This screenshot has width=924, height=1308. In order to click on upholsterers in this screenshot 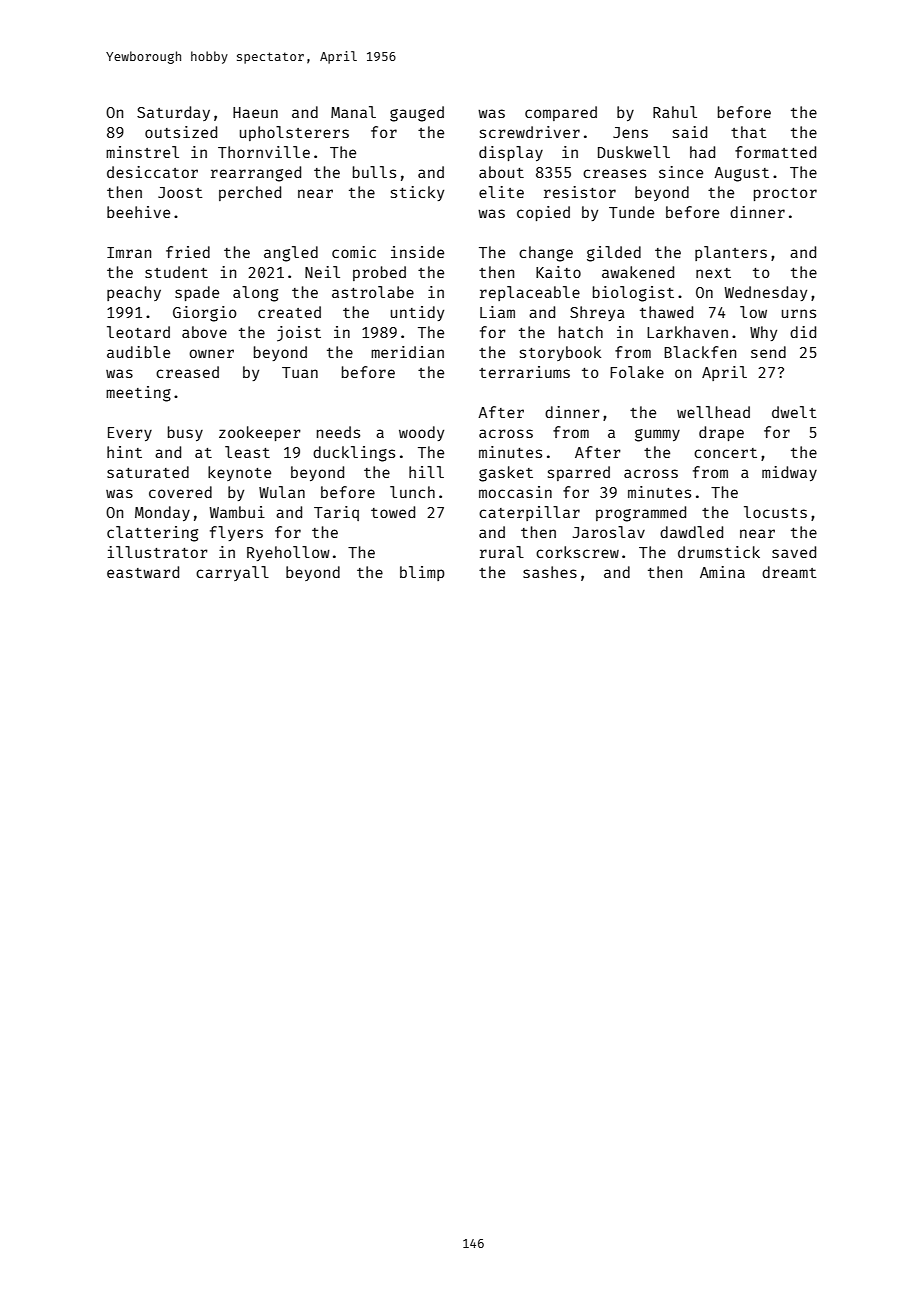, I will do `click(294, 133)`.
